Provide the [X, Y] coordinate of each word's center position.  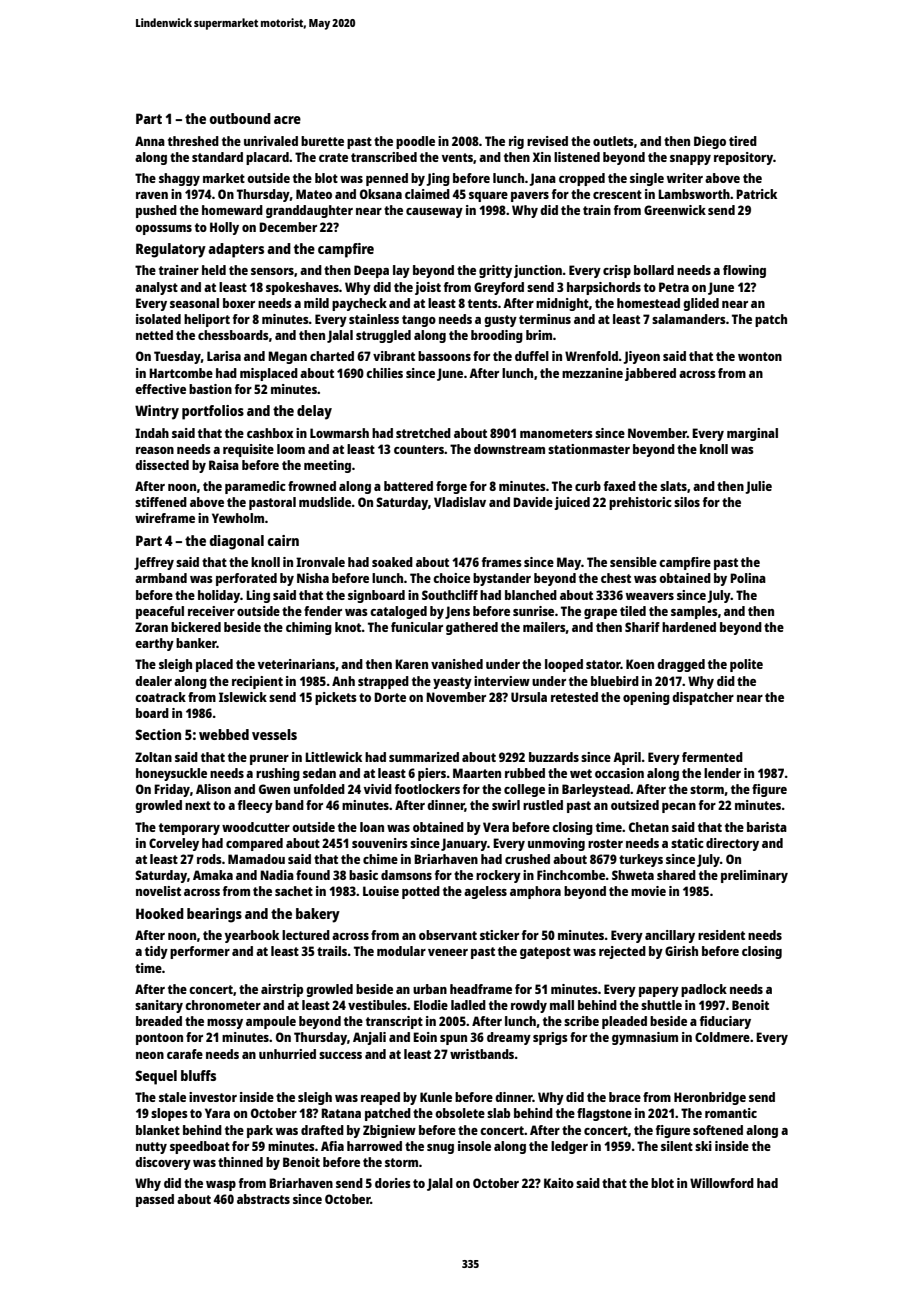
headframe [481, 989]
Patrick [756, 194]
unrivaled [271, 141]
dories [393, 1183]
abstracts [263, 1199]
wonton [760, 356]
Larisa [224, 356]
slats [673, 486]
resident [721, 935]
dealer [153, 681]
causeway [434, 213]
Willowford [722, 1183]
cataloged [398, 612]
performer [200, 952]
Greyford [499, 288]
